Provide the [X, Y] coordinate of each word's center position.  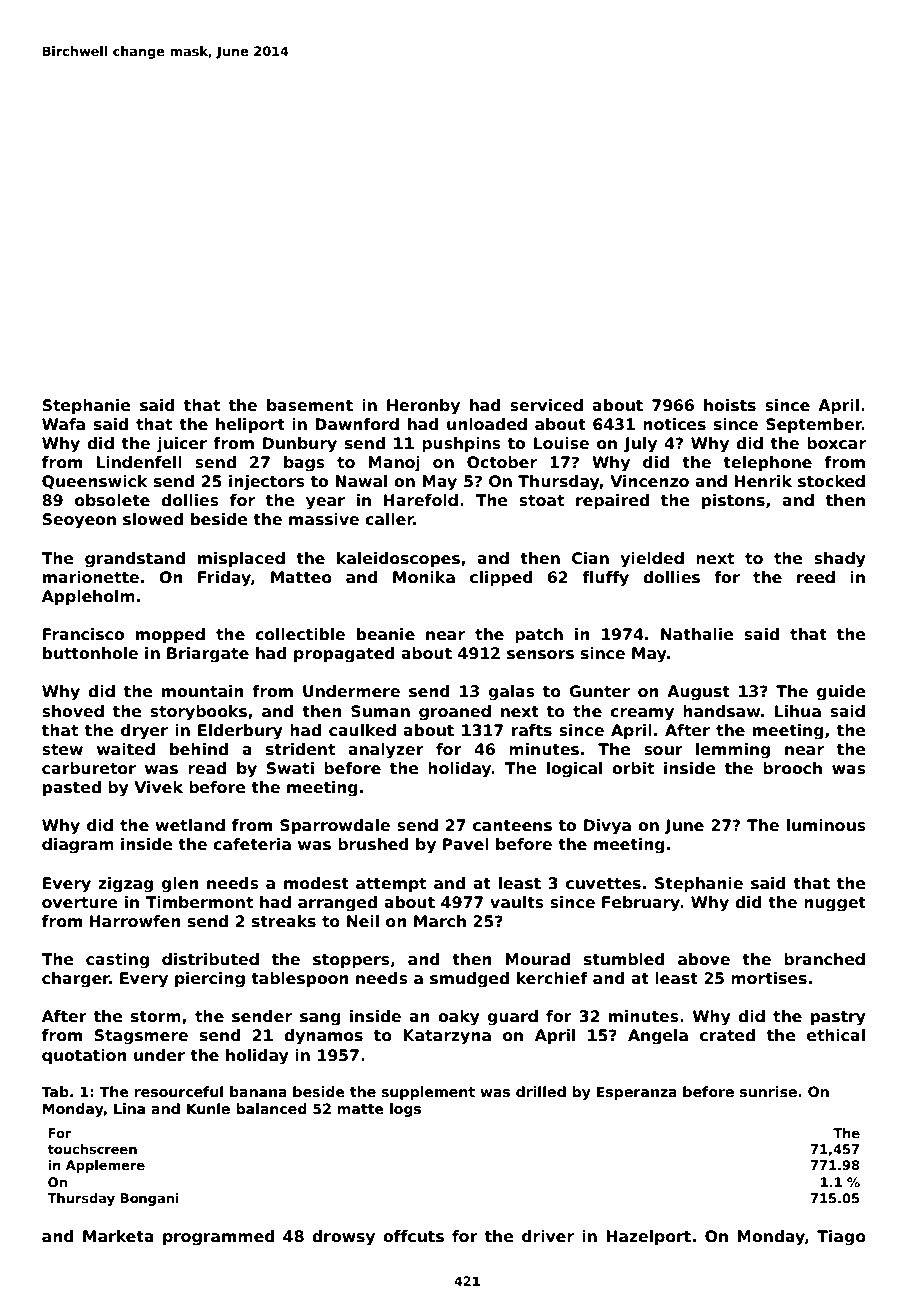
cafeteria [252, 844]
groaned [455, 713]
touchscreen [92, 1149]
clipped [501, 578]
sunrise [768, 1091]
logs [405, 1110]
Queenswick [95, 482]
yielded [652, 560]
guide [841, 693]
